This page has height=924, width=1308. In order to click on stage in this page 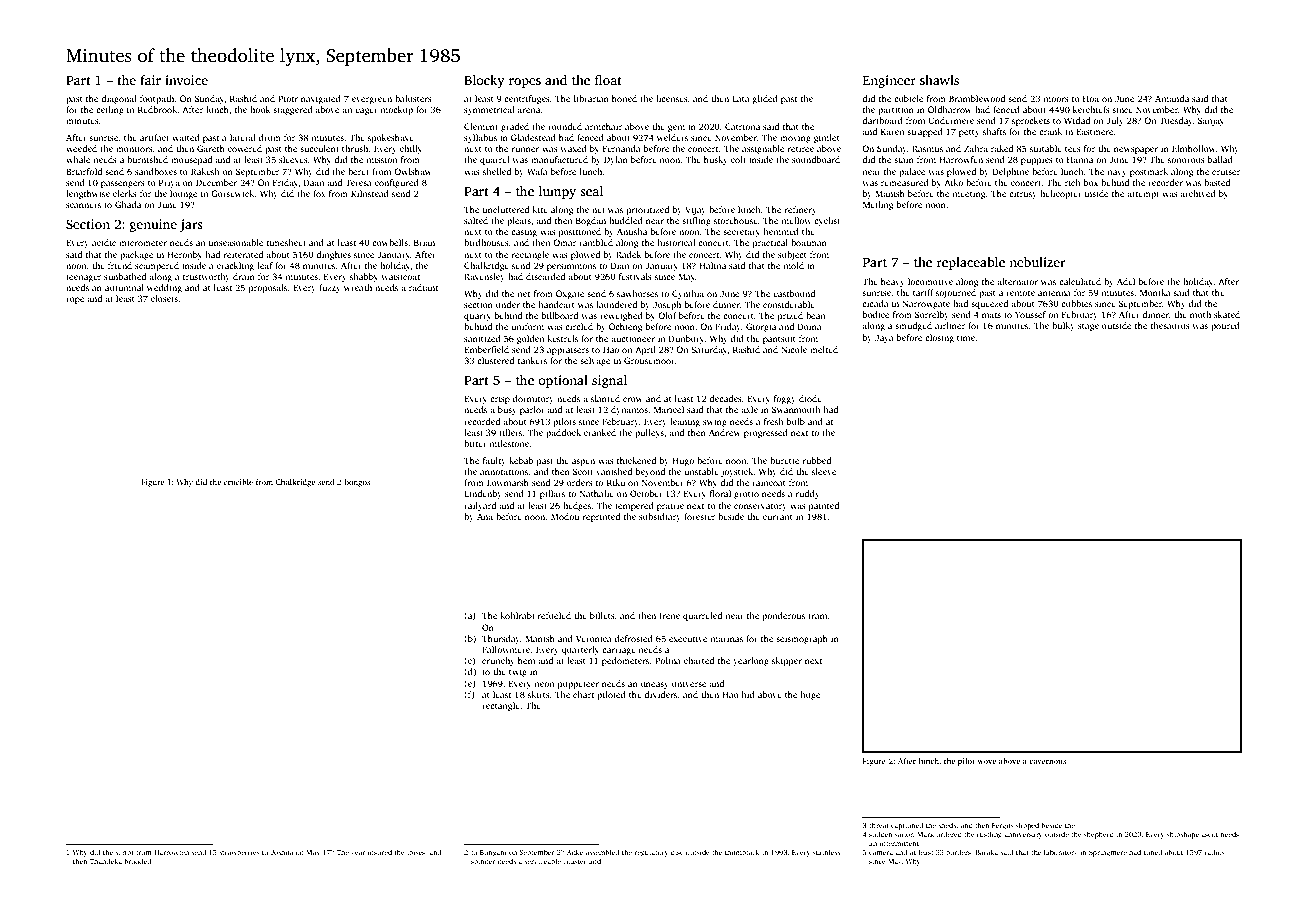, I will do `click(1088, 327)`.
